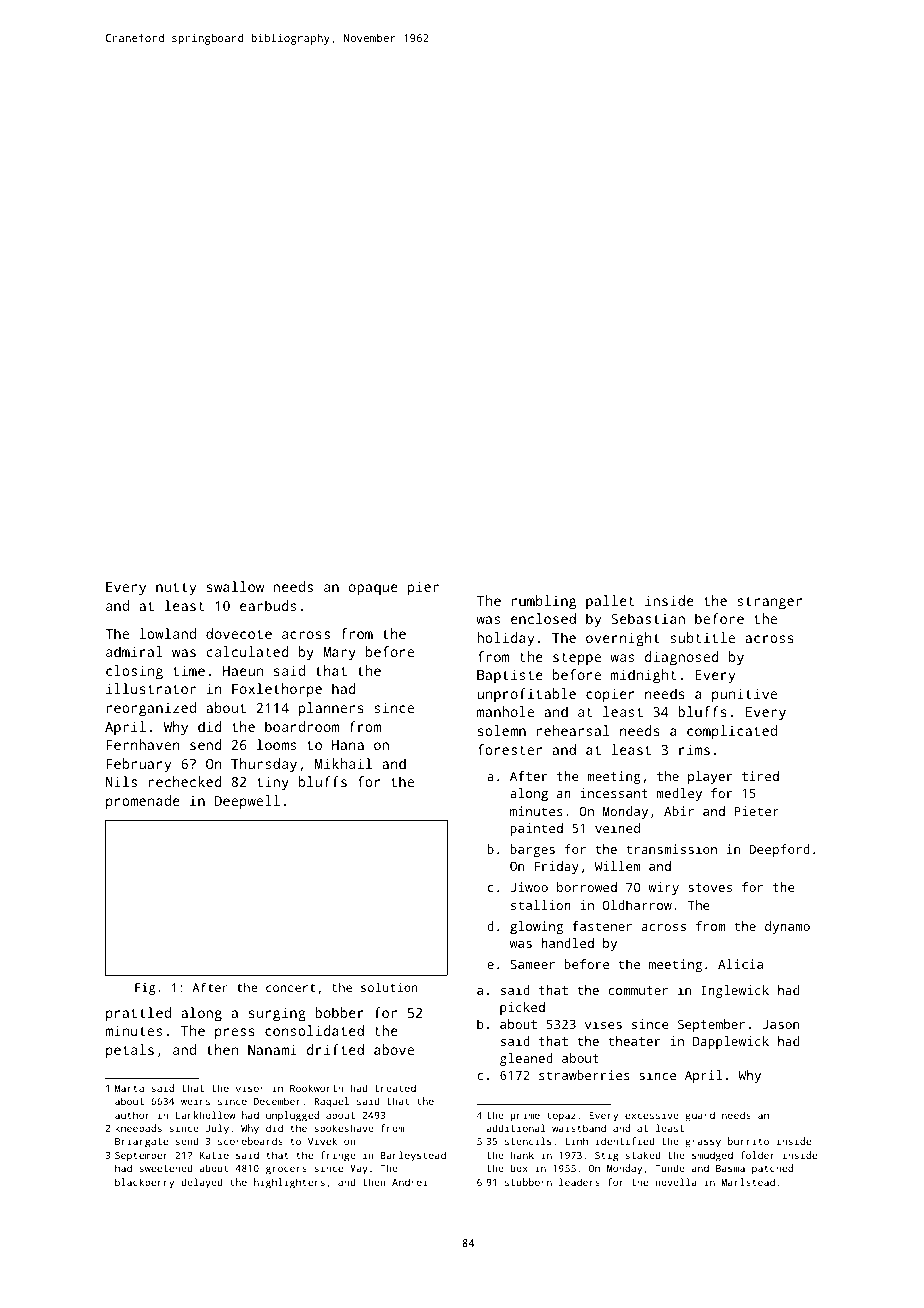 Image resolution: width=924 pixels, height=1308 pixels. What do you see at coordinates (331, 709) in the document?
I see `planners` at bounding box center [331, 709].
